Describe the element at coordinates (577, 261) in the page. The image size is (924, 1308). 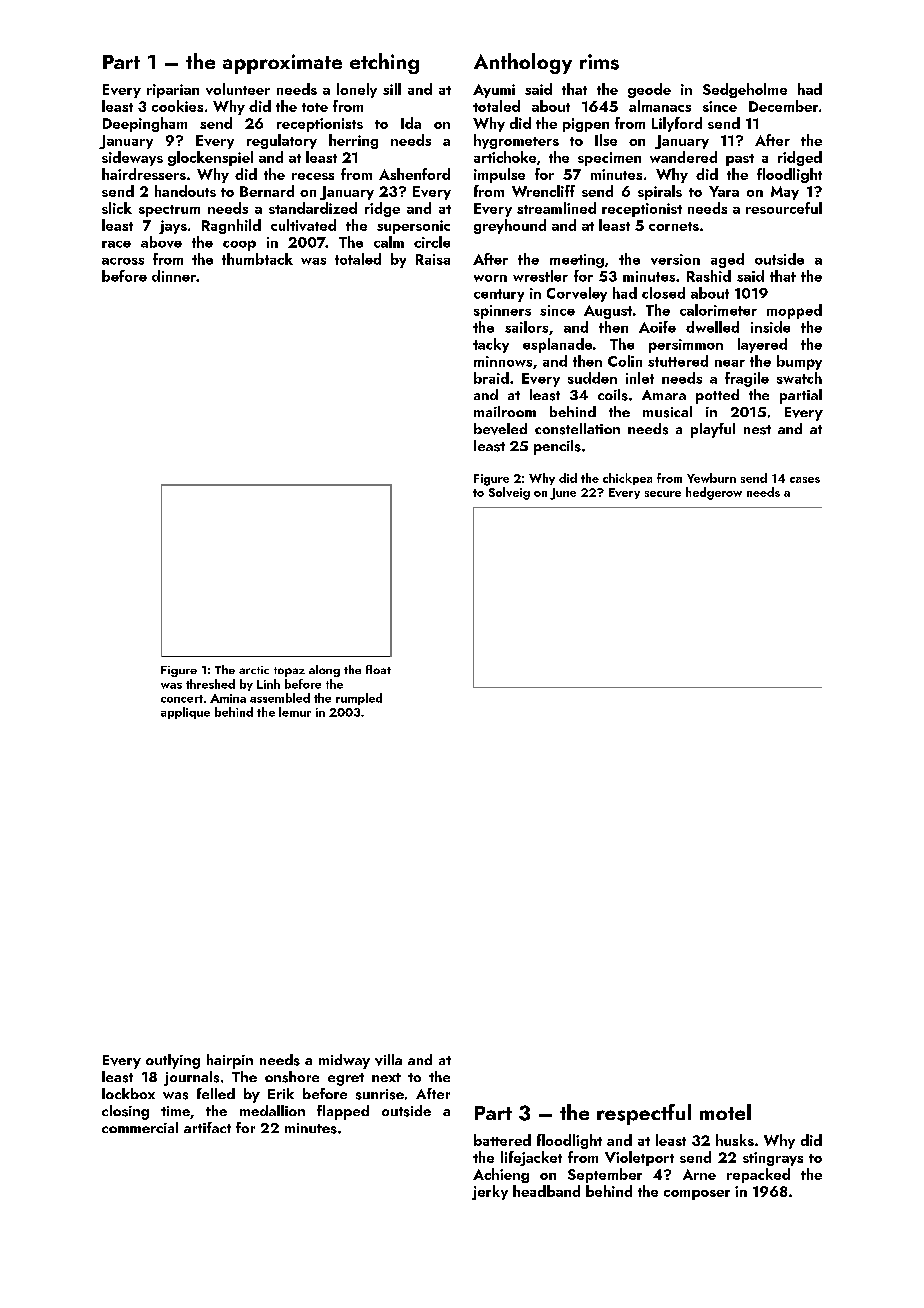
I see `meeting` at that location.
